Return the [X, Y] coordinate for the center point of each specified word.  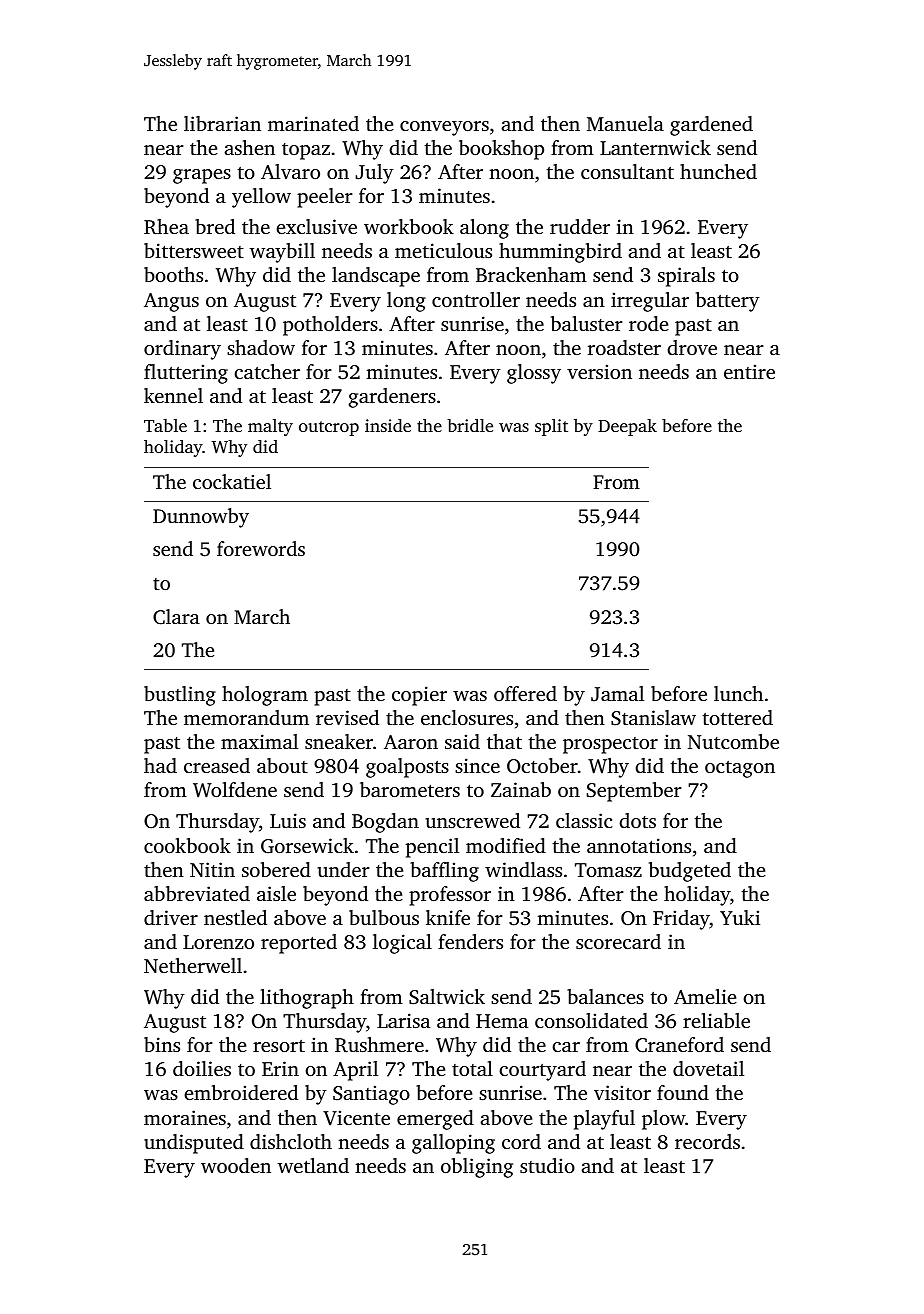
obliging [477, 1168]
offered [525, 693]
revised [347, 717]
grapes [202, 176]
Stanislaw [653, 718]
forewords [261, 548]
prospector [610, 745]
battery [728, 302]
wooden [236, 1165]
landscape [376, 277]
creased [217, 765]
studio [547, 1165]
